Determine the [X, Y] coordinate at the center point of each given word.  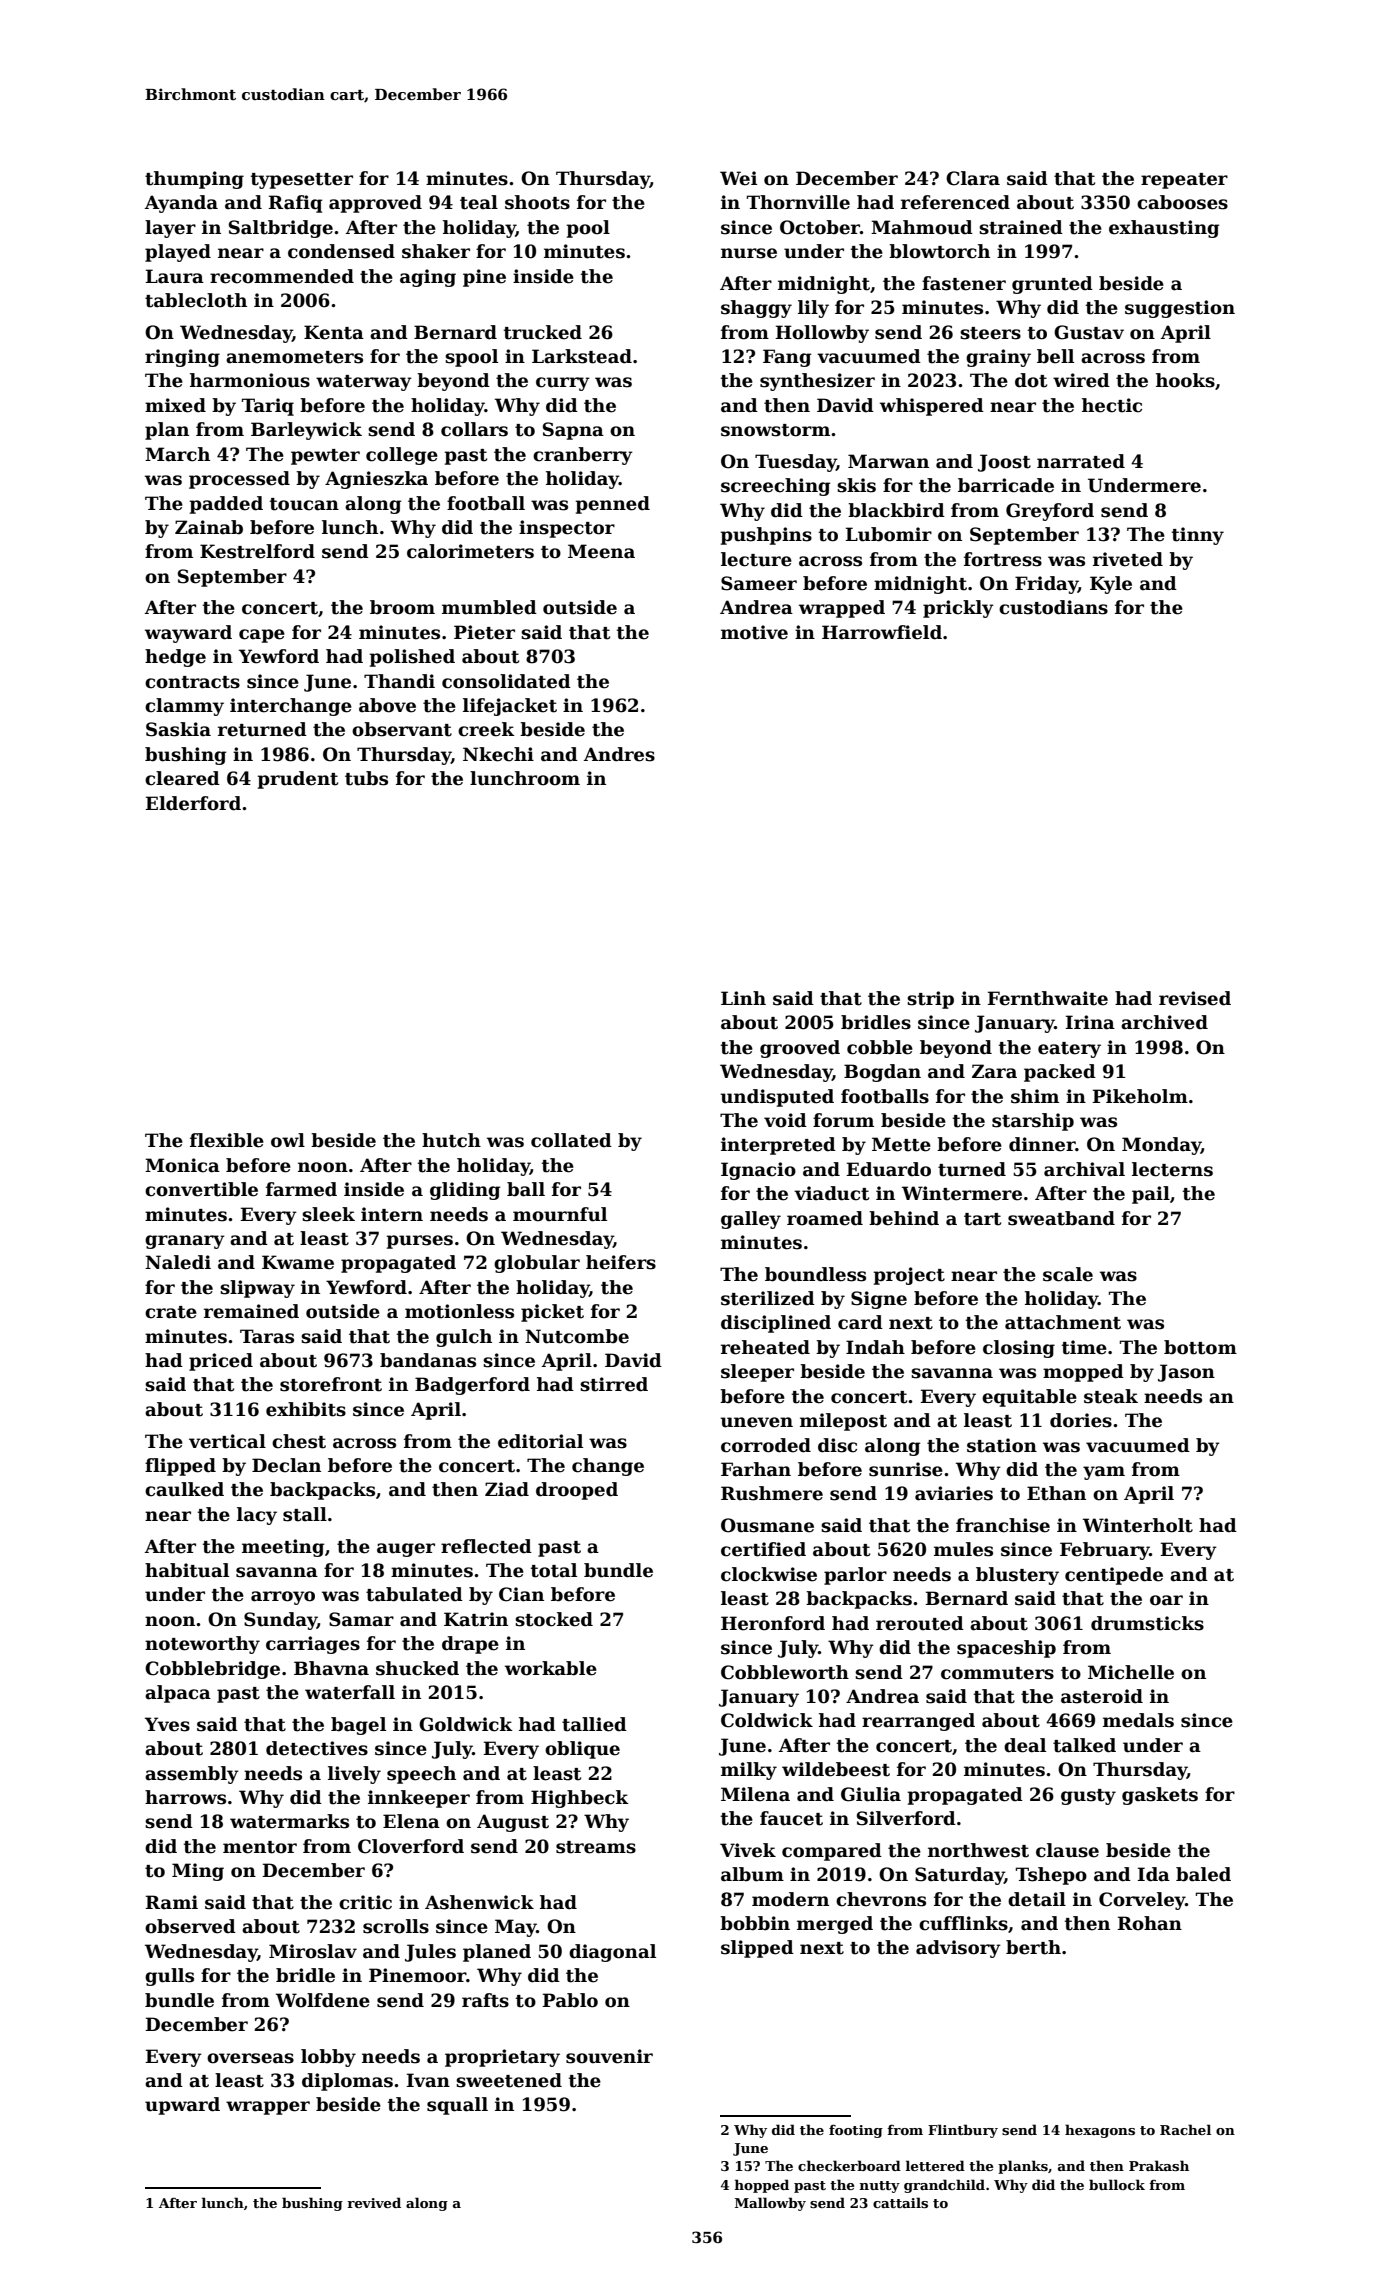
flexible [227, 1140]
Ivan [428, 2080]
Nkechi [498, 754]
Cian [521, 1594]
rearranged [918, 1722]
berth [1033, 1947]
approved [375, 204]
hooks [1185, 380]
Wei [738, 178]
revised [1195, 998]
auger [406, 1550]
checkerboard [849, 2165]
